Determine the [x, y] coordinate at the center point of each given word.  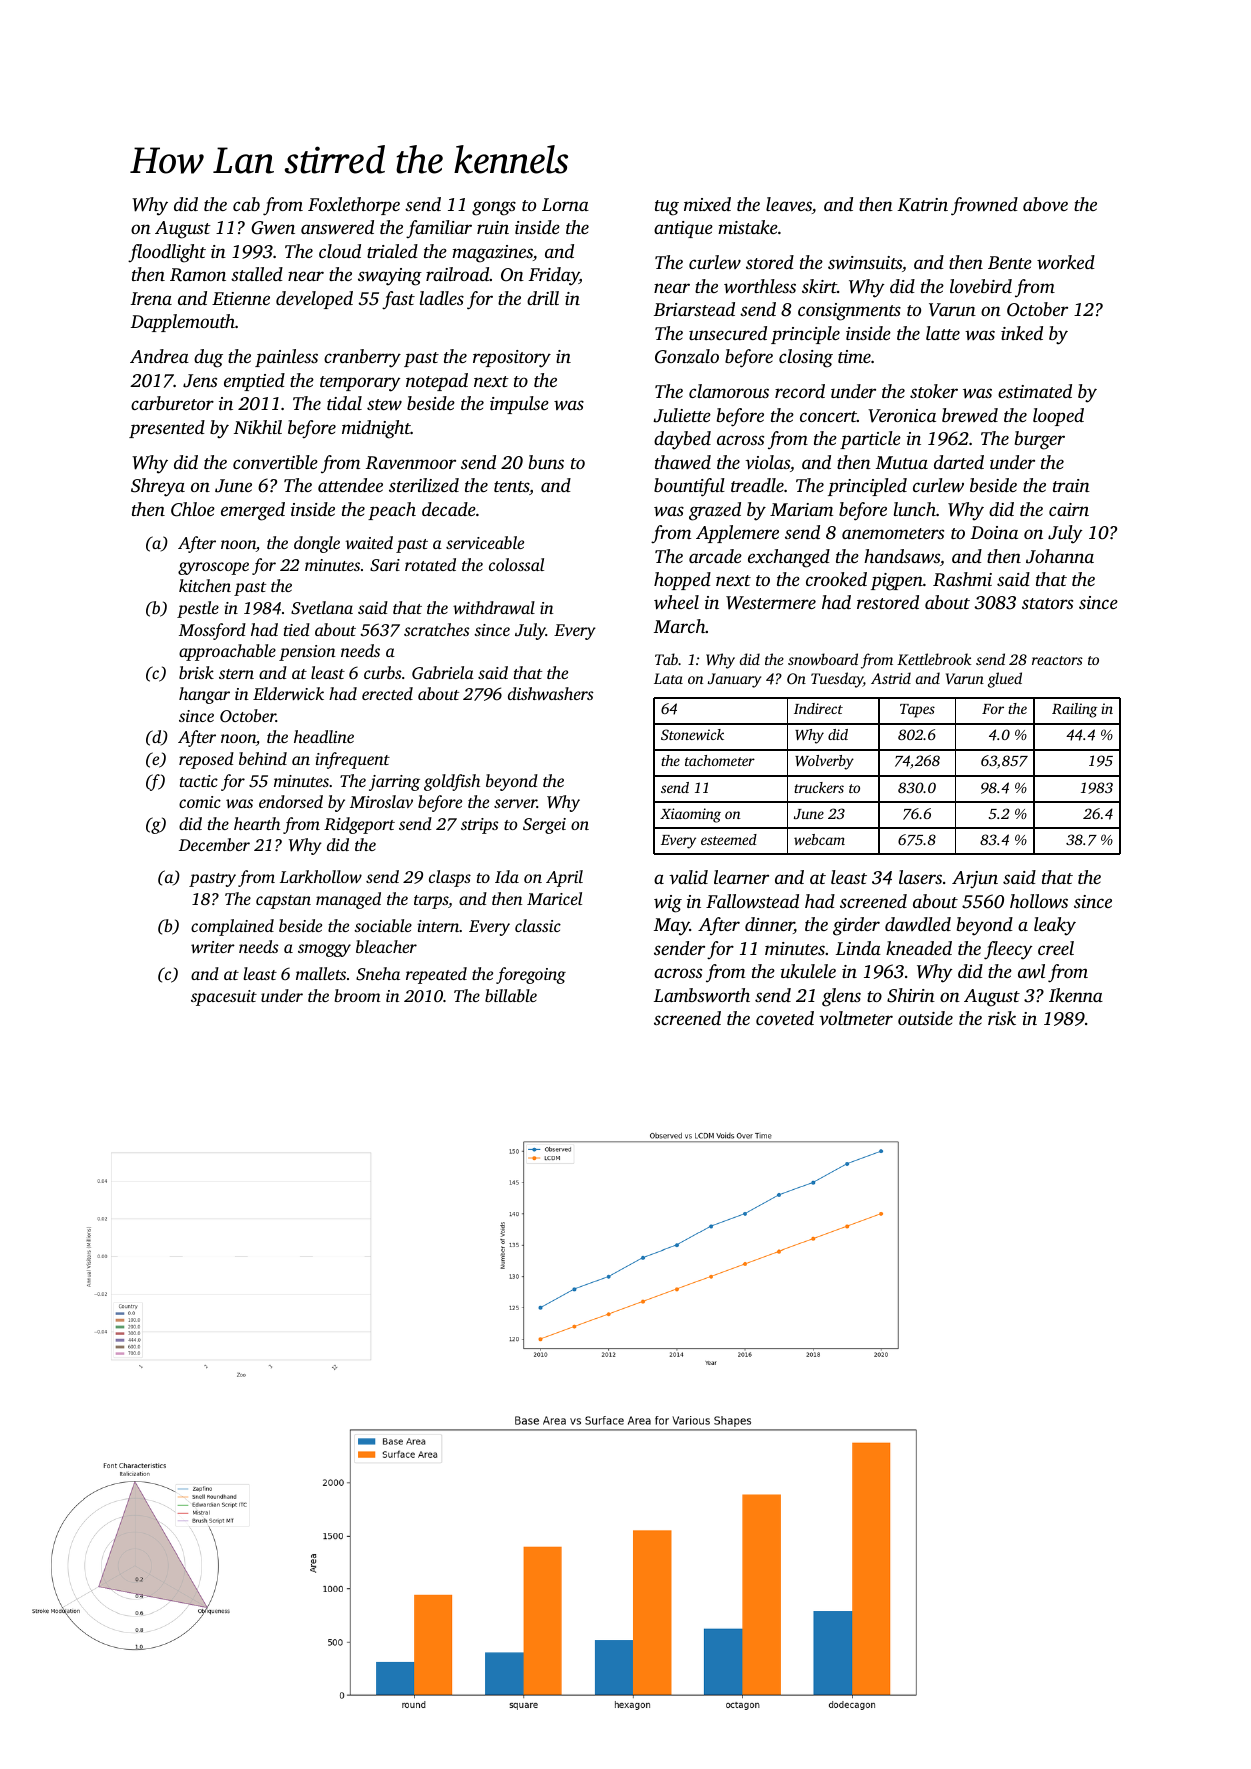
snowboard [823, 659]
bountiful [689, 487]
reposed [206, 760]
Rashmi [962, 579]
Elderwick [288, 693]
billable [511, 995]
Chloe [193, 509]
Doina [994, 532]
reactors [1057, 660]
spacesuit [224, 998]
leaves [789, 204]
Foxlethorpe [354, 206]
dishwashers [551, 693]
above [1045, 204]
